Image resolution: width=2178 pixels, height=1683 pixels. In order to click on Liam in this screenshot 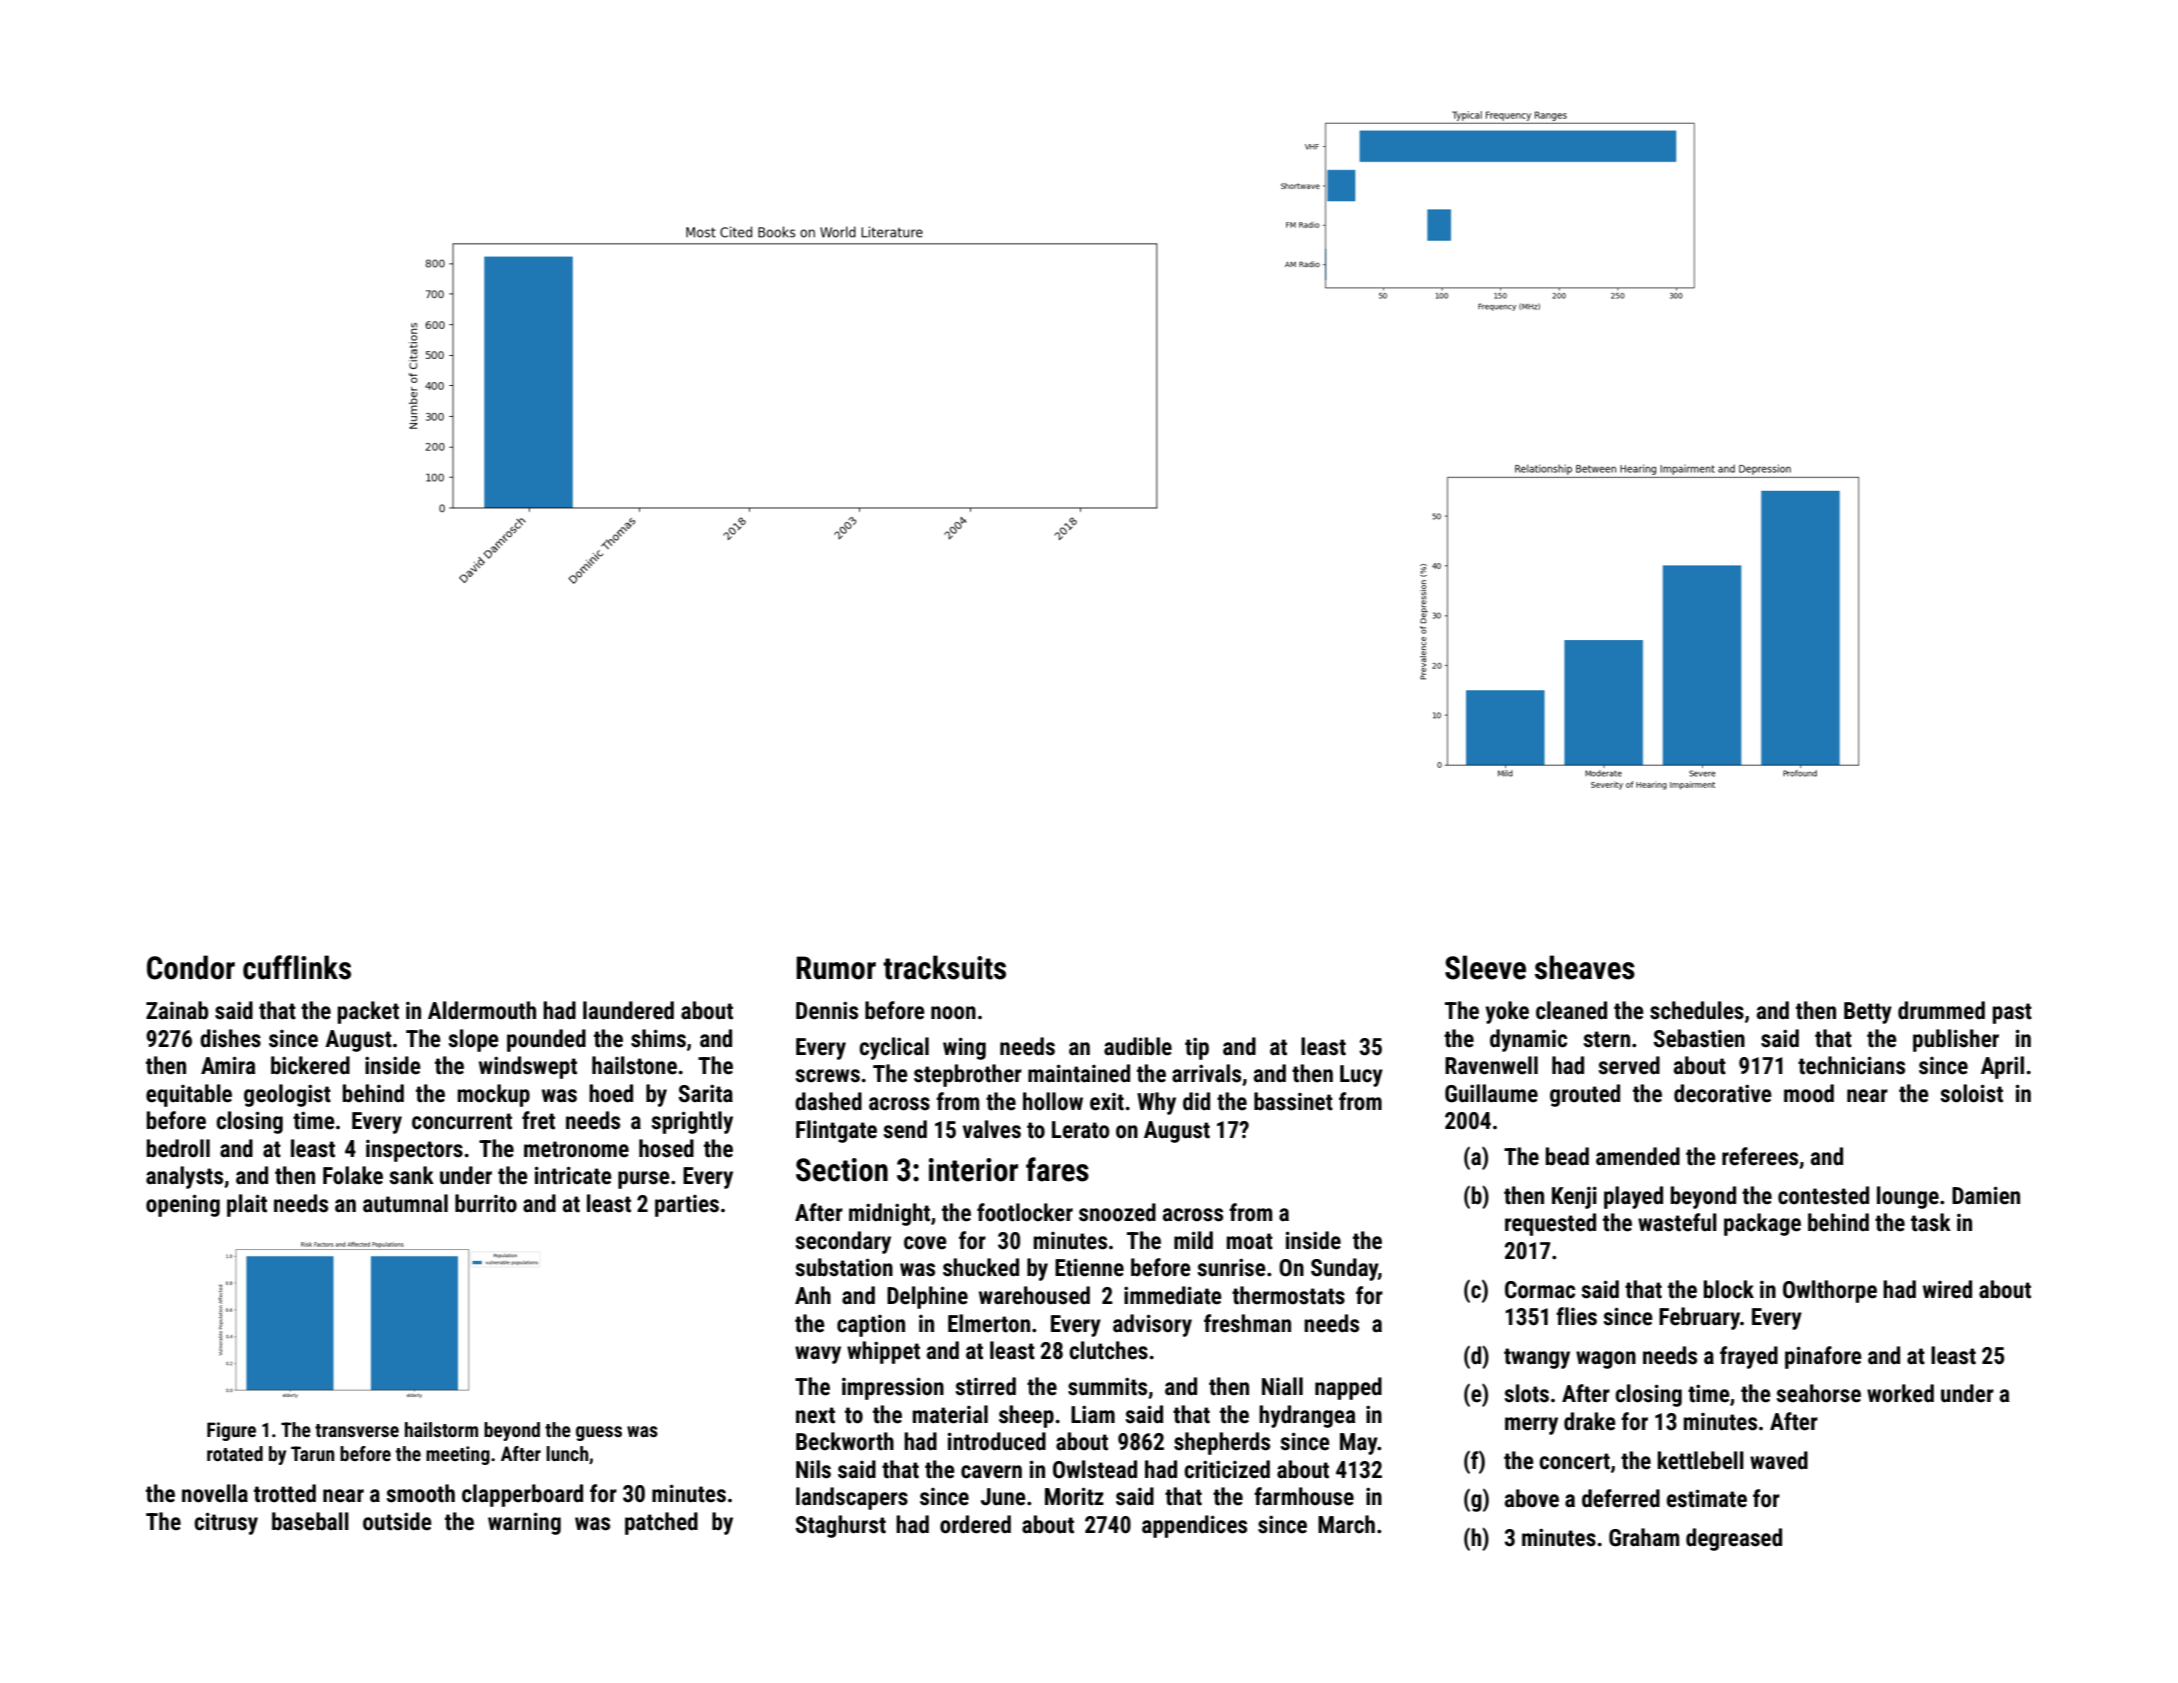, I will do `click(1093, 1414)`.
